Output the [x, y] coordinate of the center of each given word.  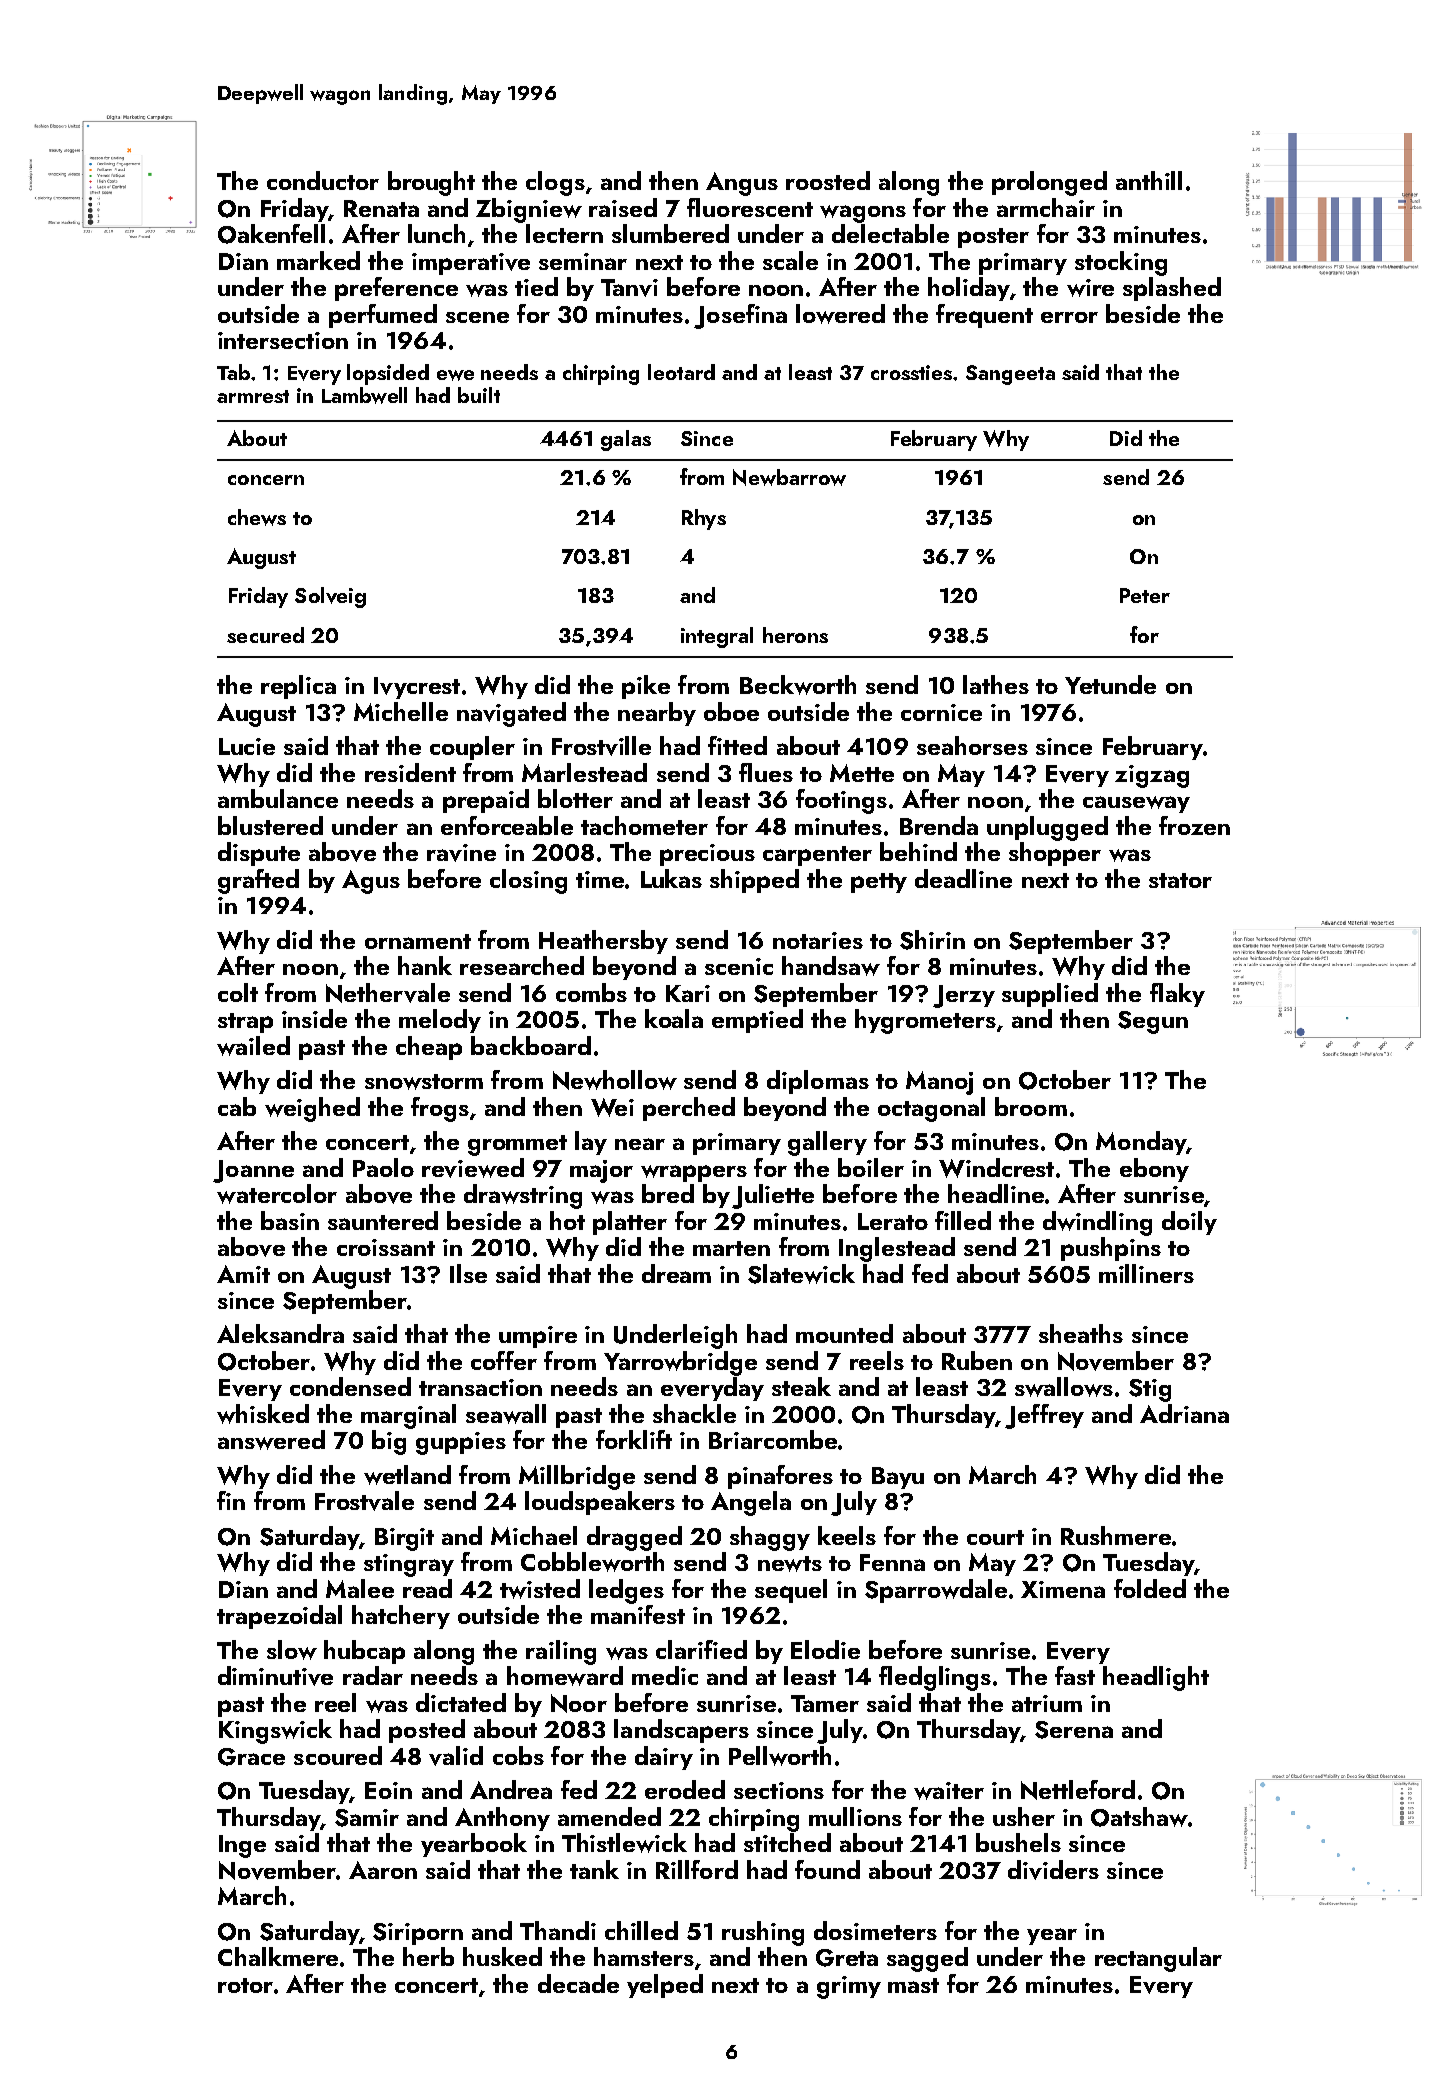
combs [591, 992]
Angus [742, 184]
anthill [1149, 180]
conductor [323, 180]
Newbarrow [789, 477]
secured [265, 635]
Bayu [898, 1478]
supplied [1050, 995]
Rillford [697, 1869]
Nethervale [388, 993]
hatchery [401, 1617]
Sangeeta [1010, 375]
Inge [242, 1846]
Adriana [1184, 1413]
